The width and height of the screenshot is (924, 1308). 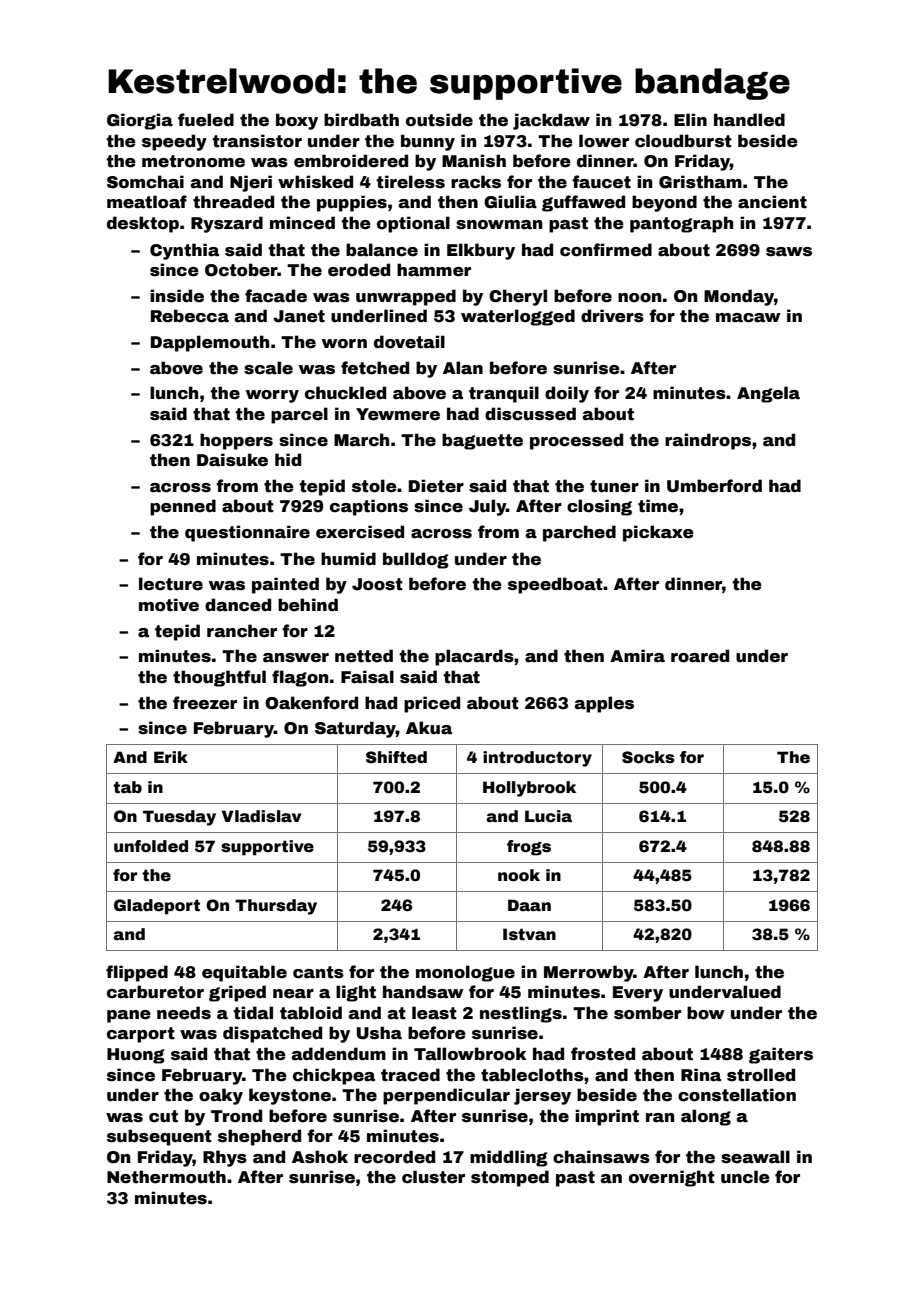 What do you see at coordinates (487, 507) in the screenshot?
I see `July` at bounding box center [487, 507].
